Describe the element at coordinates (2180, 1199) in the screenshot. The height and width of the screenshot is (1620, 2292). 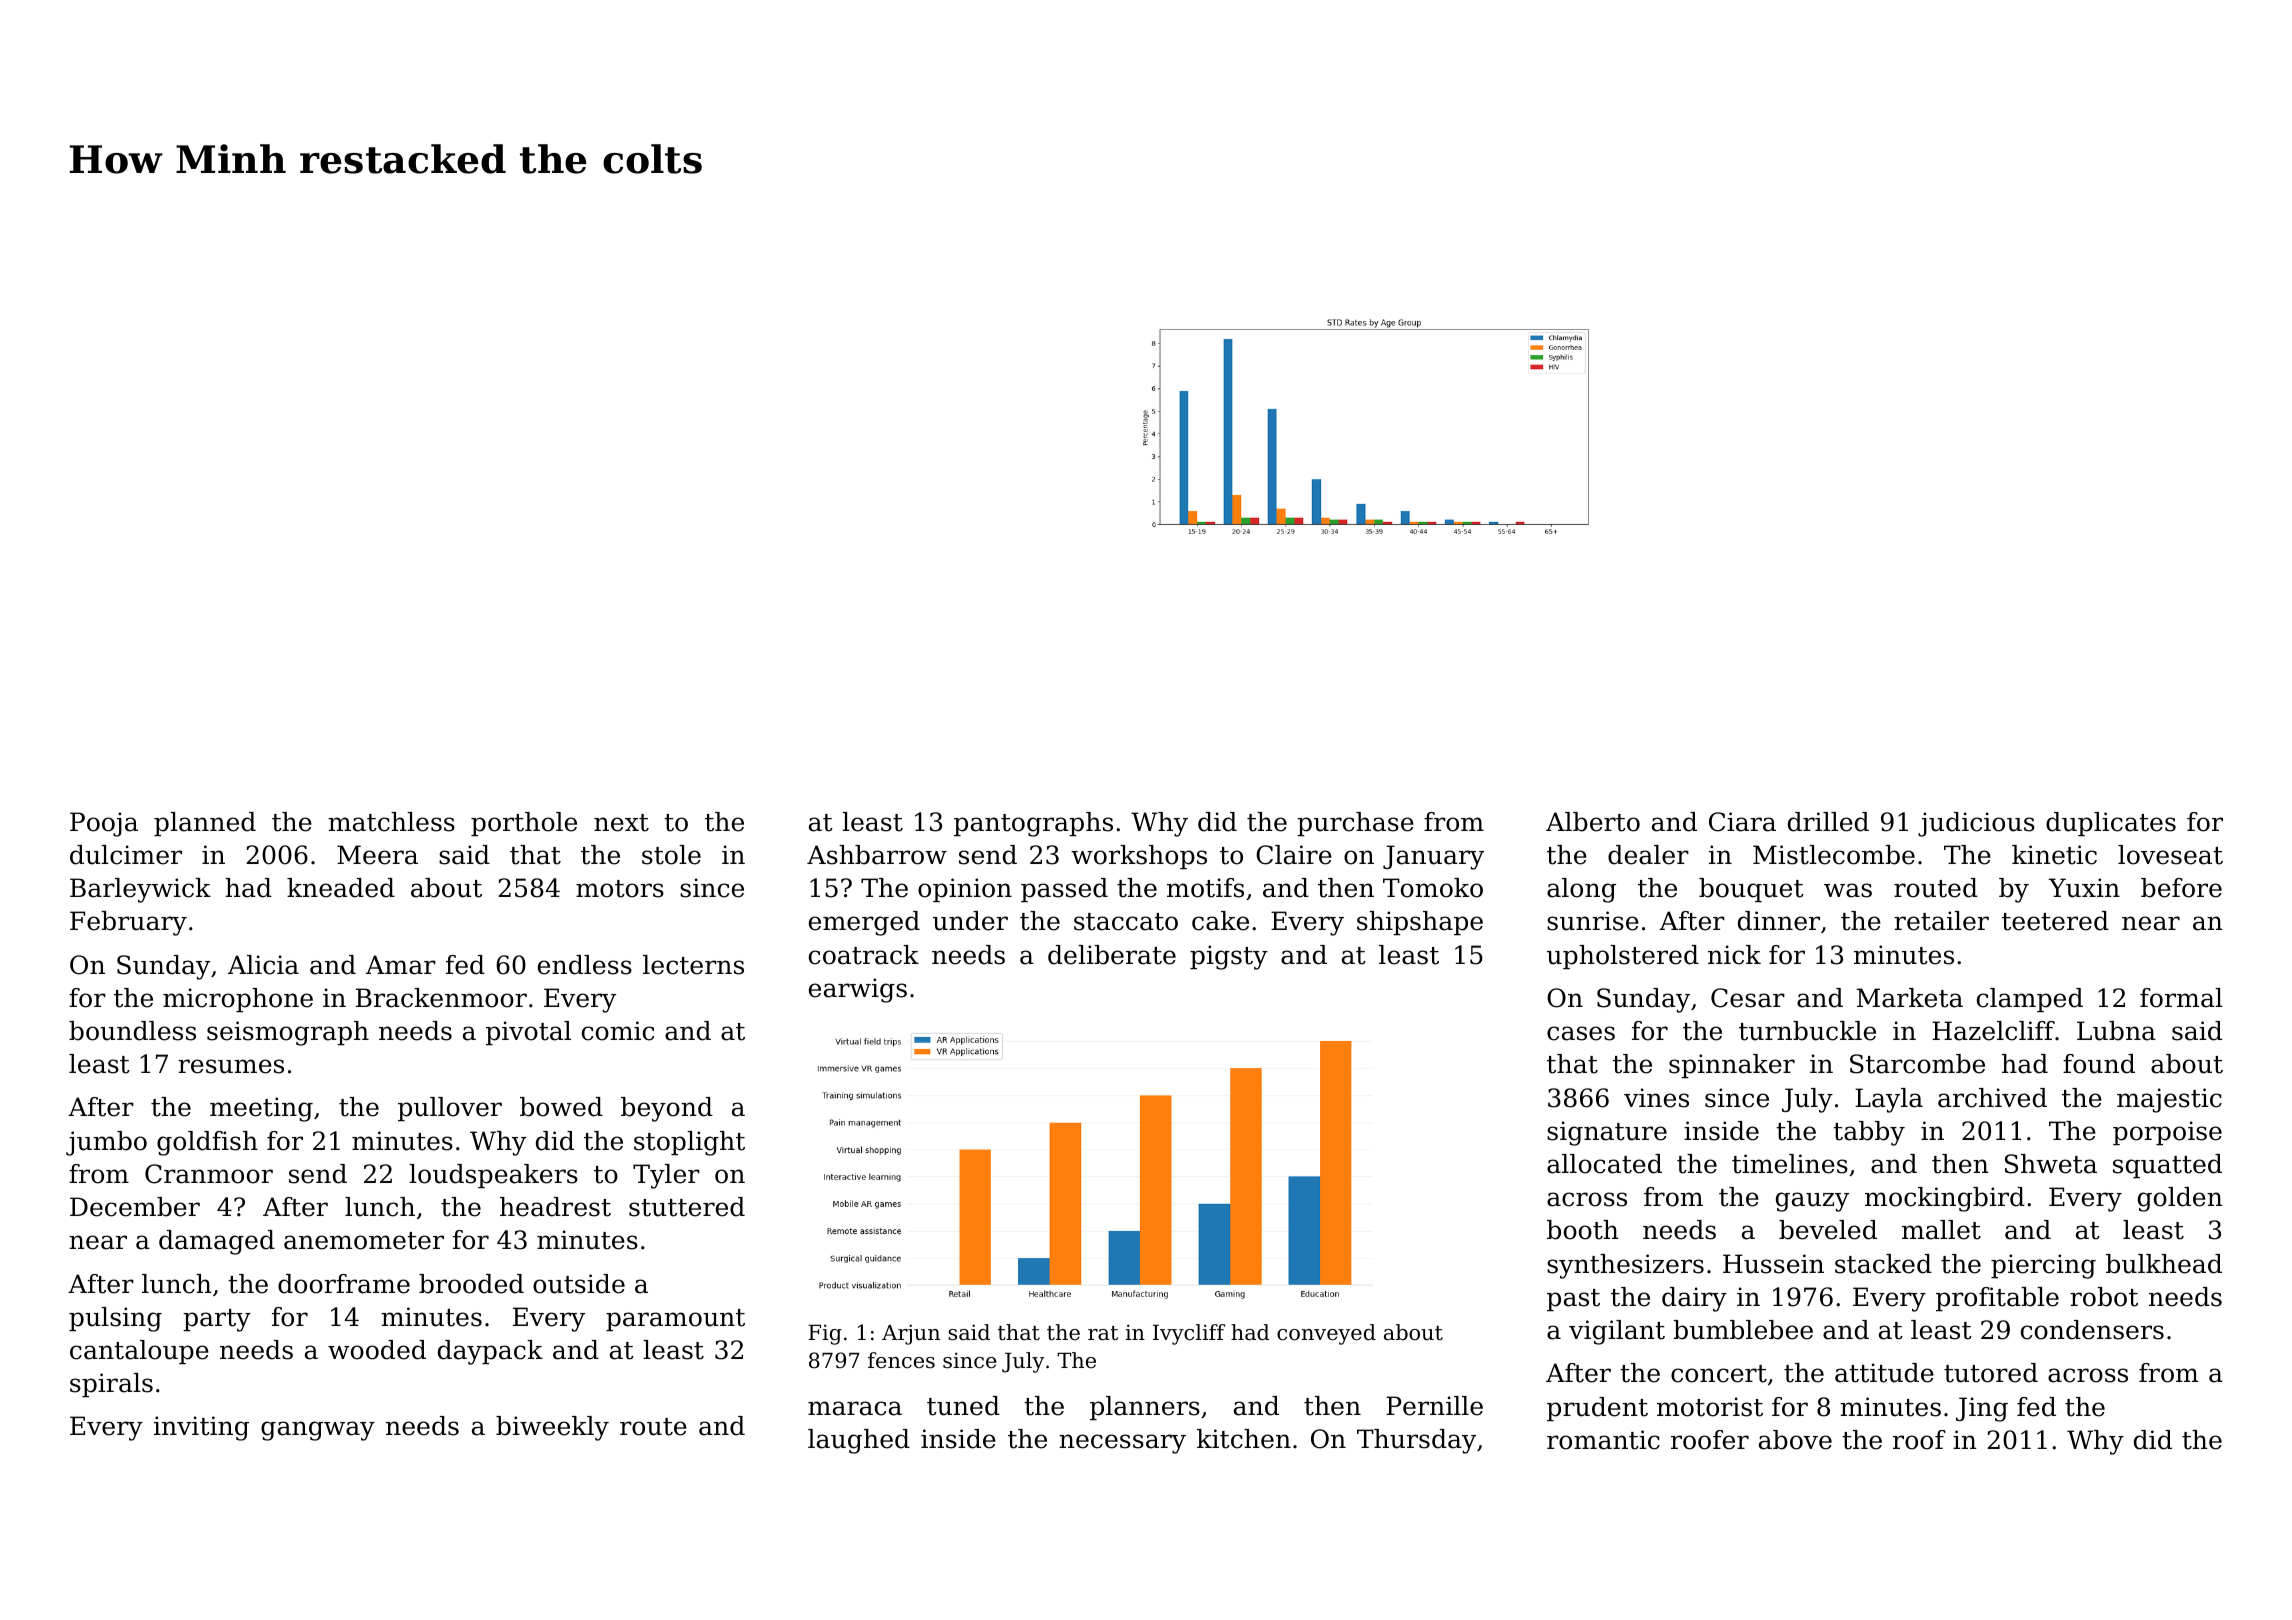
I see `golden` at that location.
